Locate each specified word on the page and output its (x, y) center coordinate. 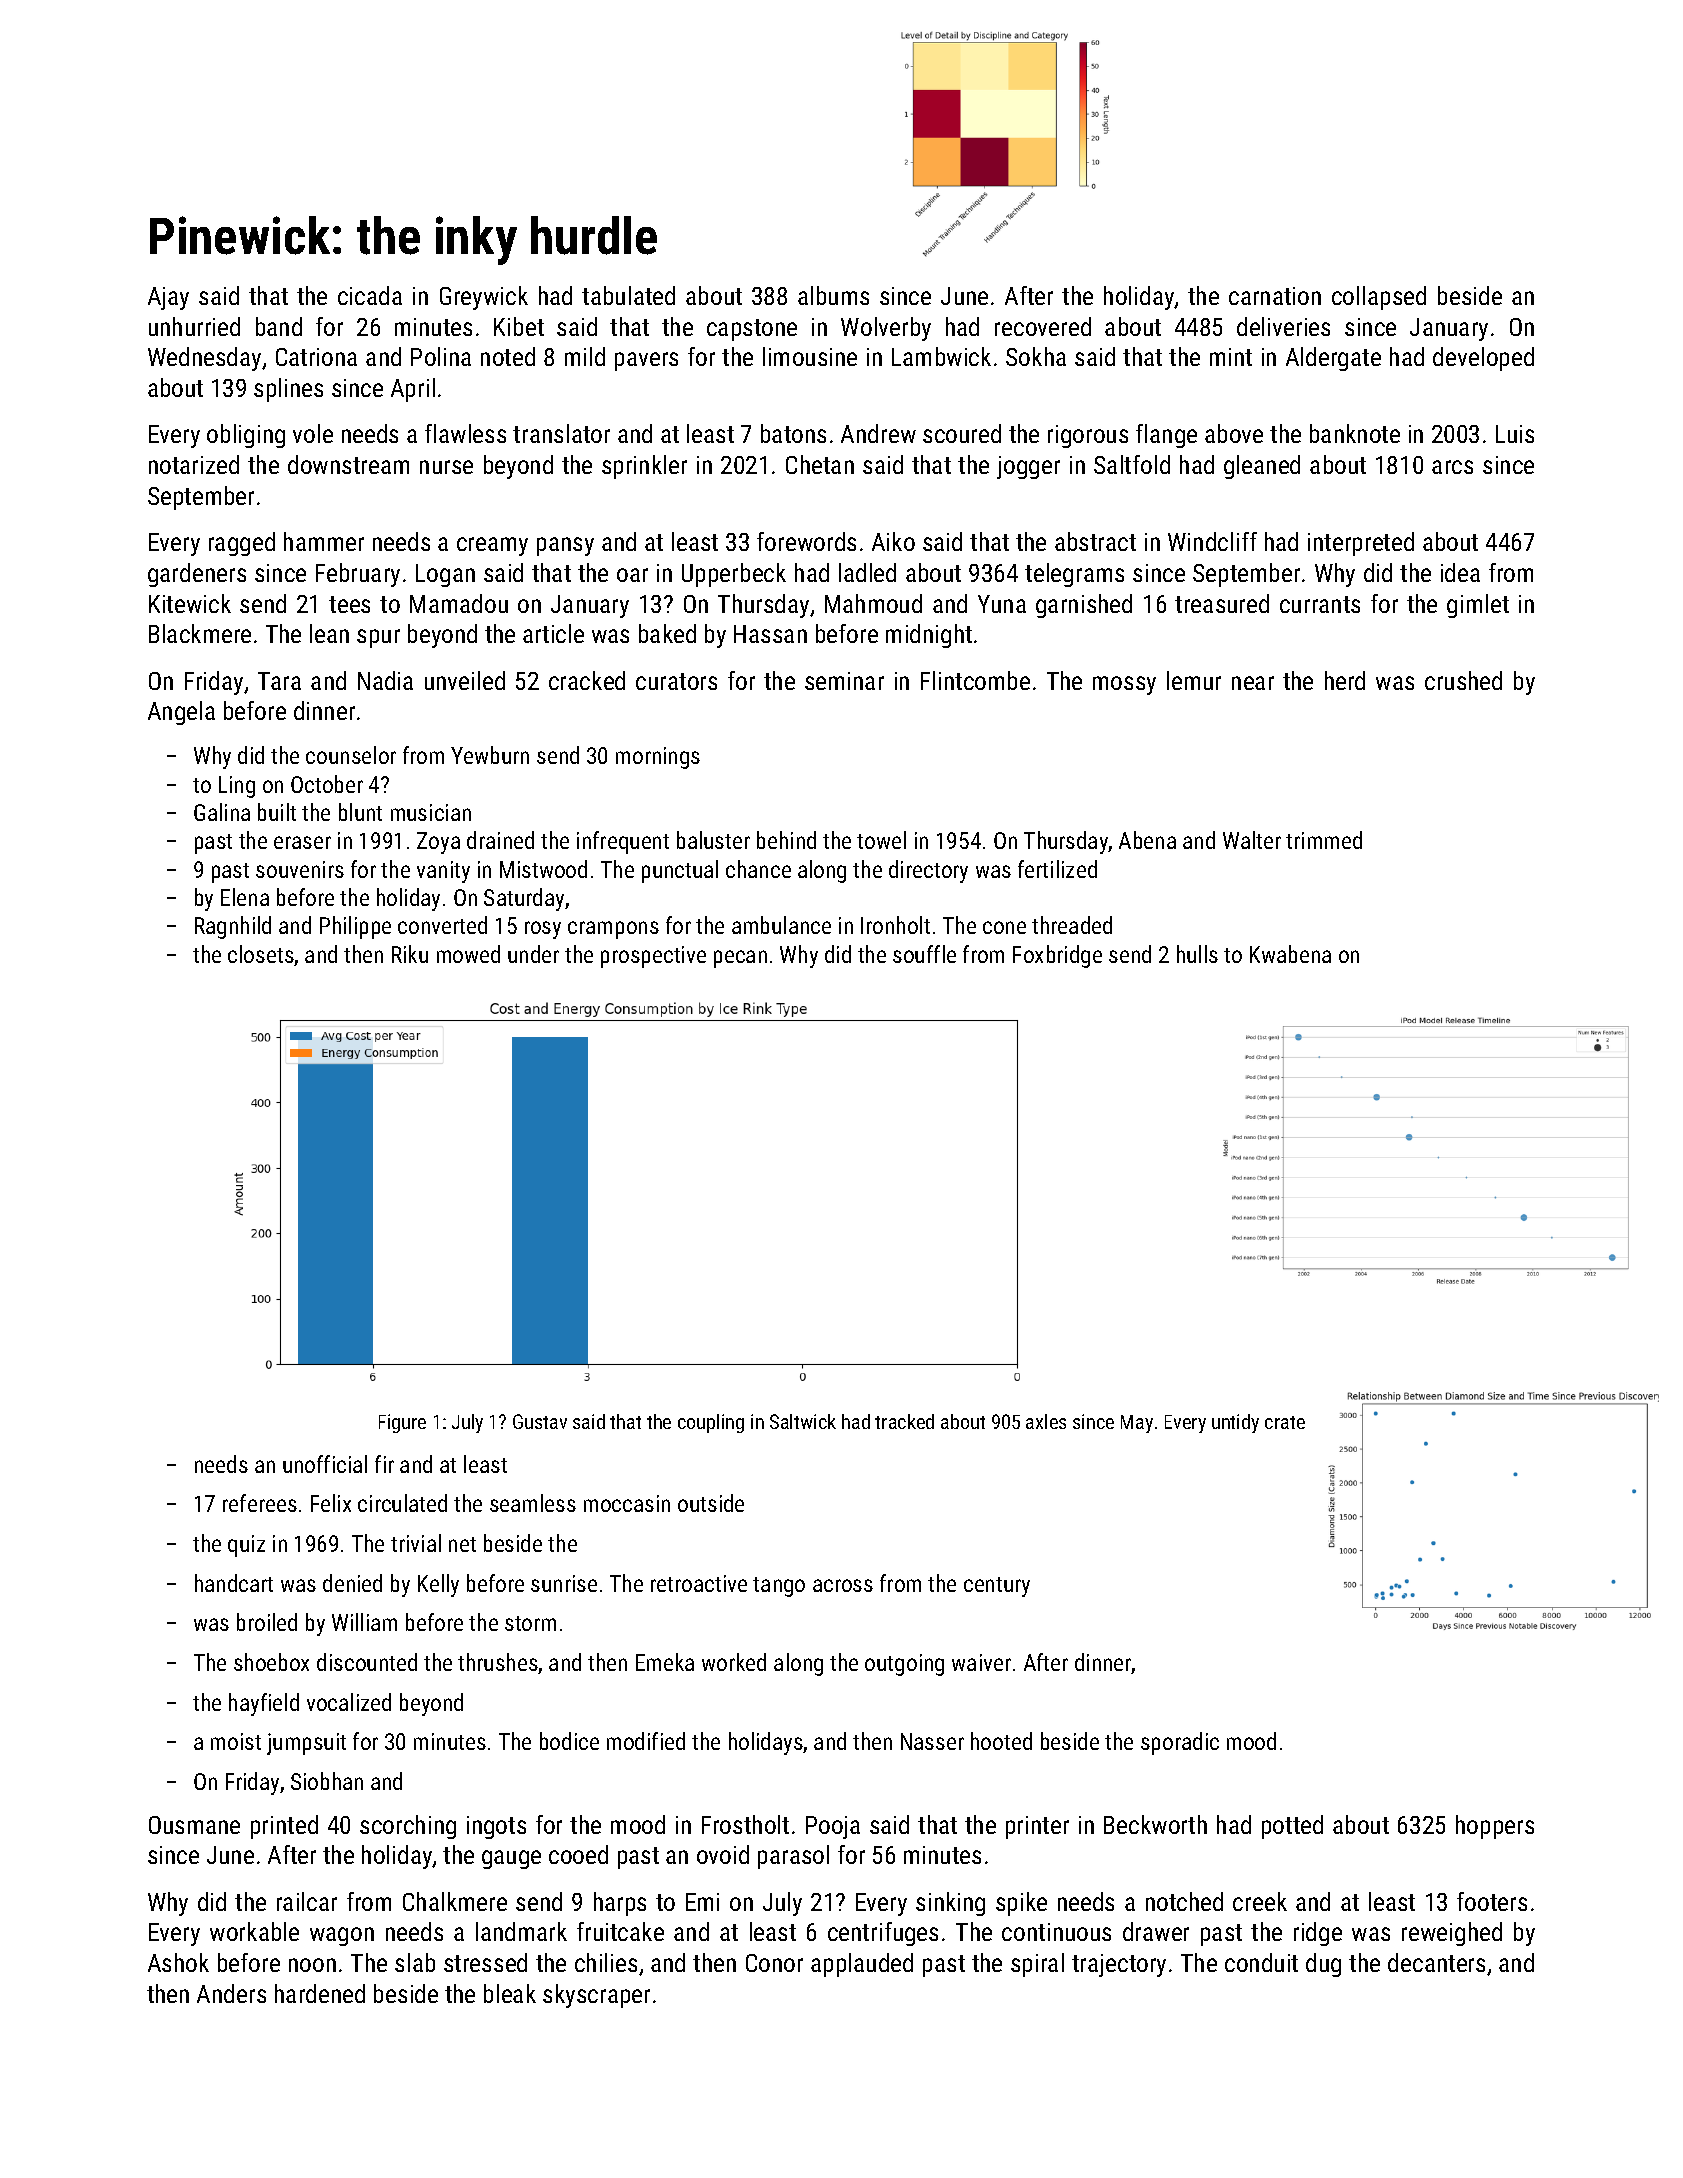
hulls (1197, 954)
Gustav (540, 1421)
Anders (231, 1993)
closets (261, 955)
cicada (370, 295)
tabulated (628, 295)
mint (1231, 357)
